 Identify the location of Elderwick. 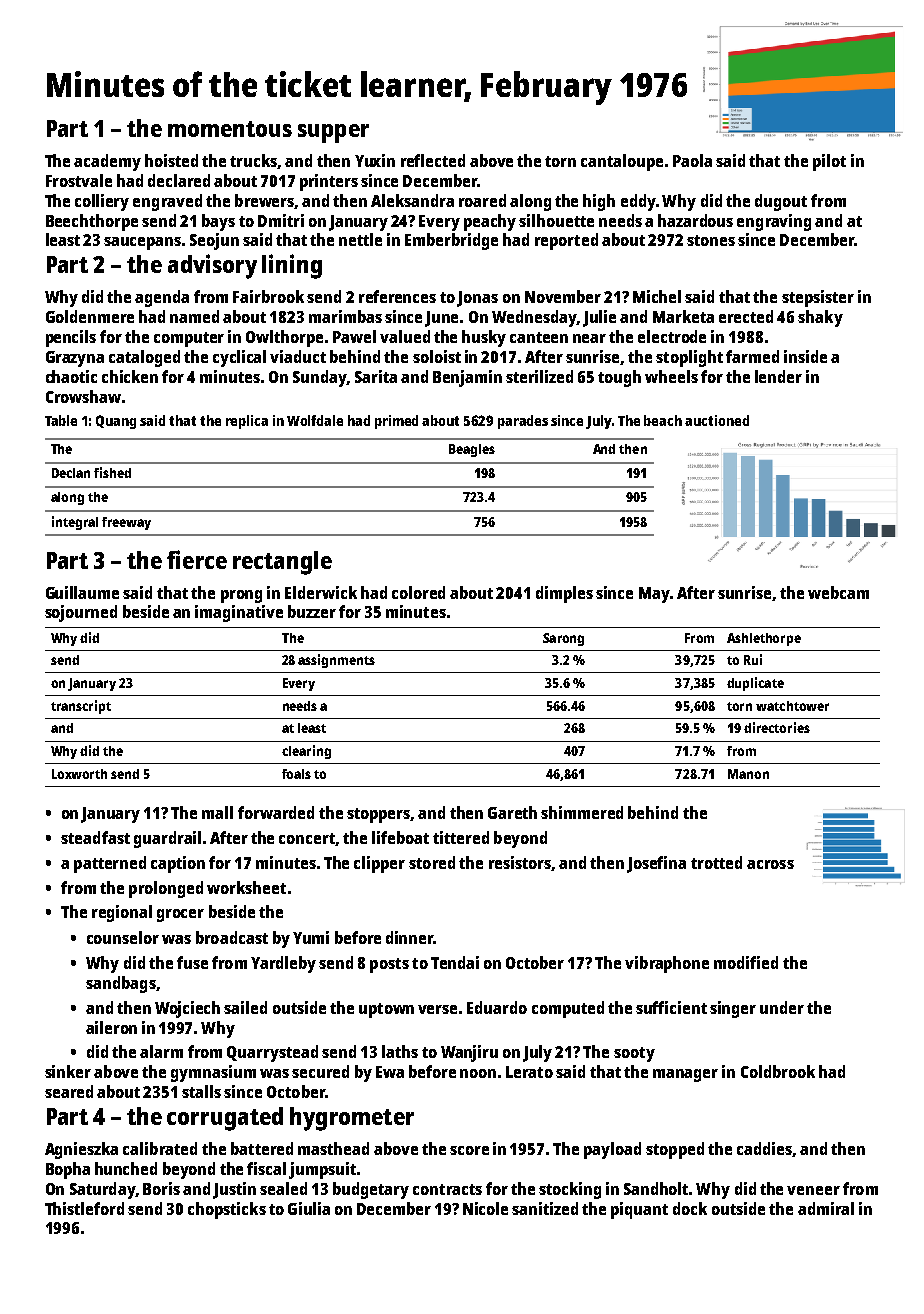
(321, 592).
